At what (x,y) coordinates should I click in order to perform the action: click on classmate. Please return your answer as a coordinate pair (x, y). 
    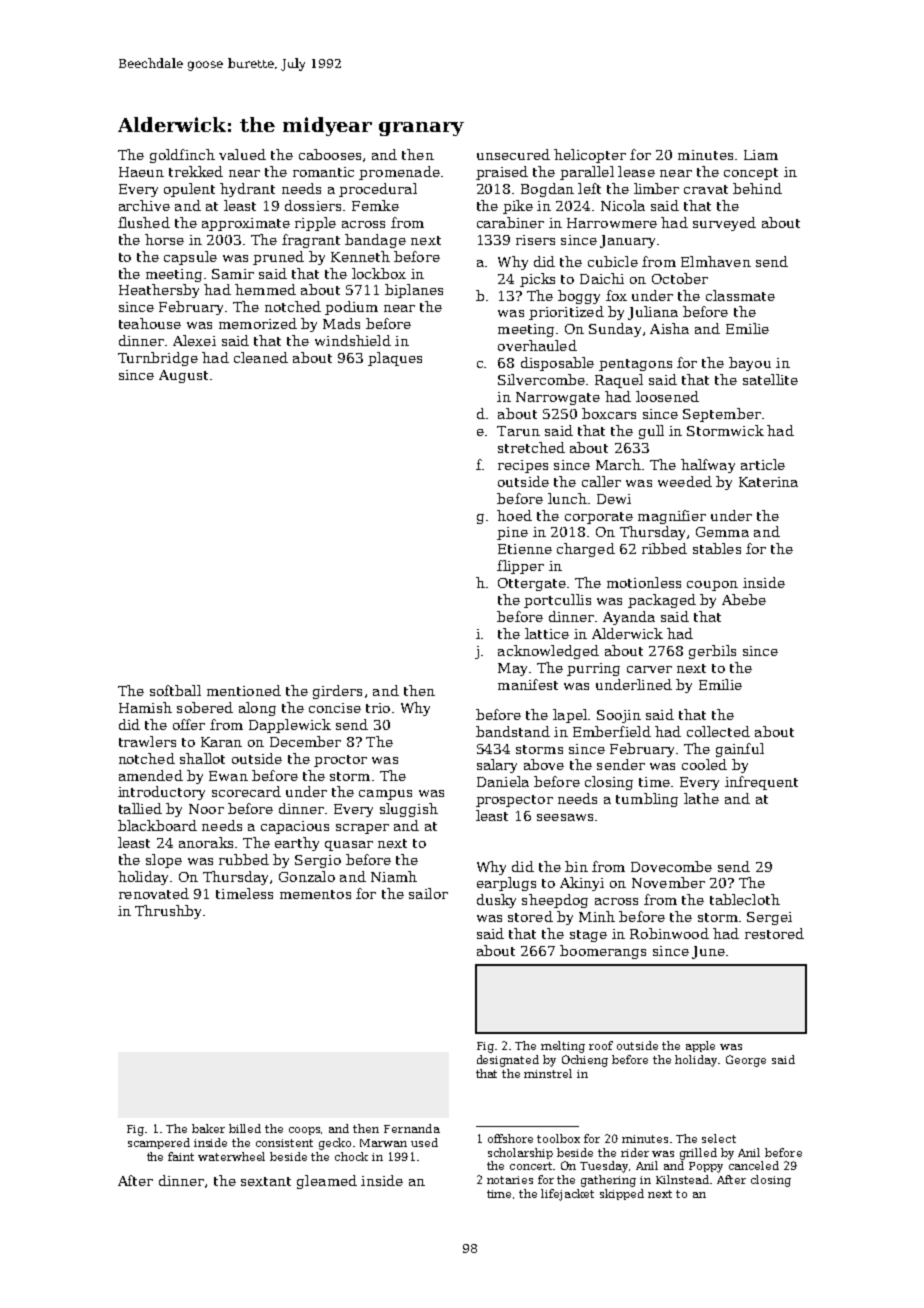
    Looking at the image, I should click on (740, 295).
